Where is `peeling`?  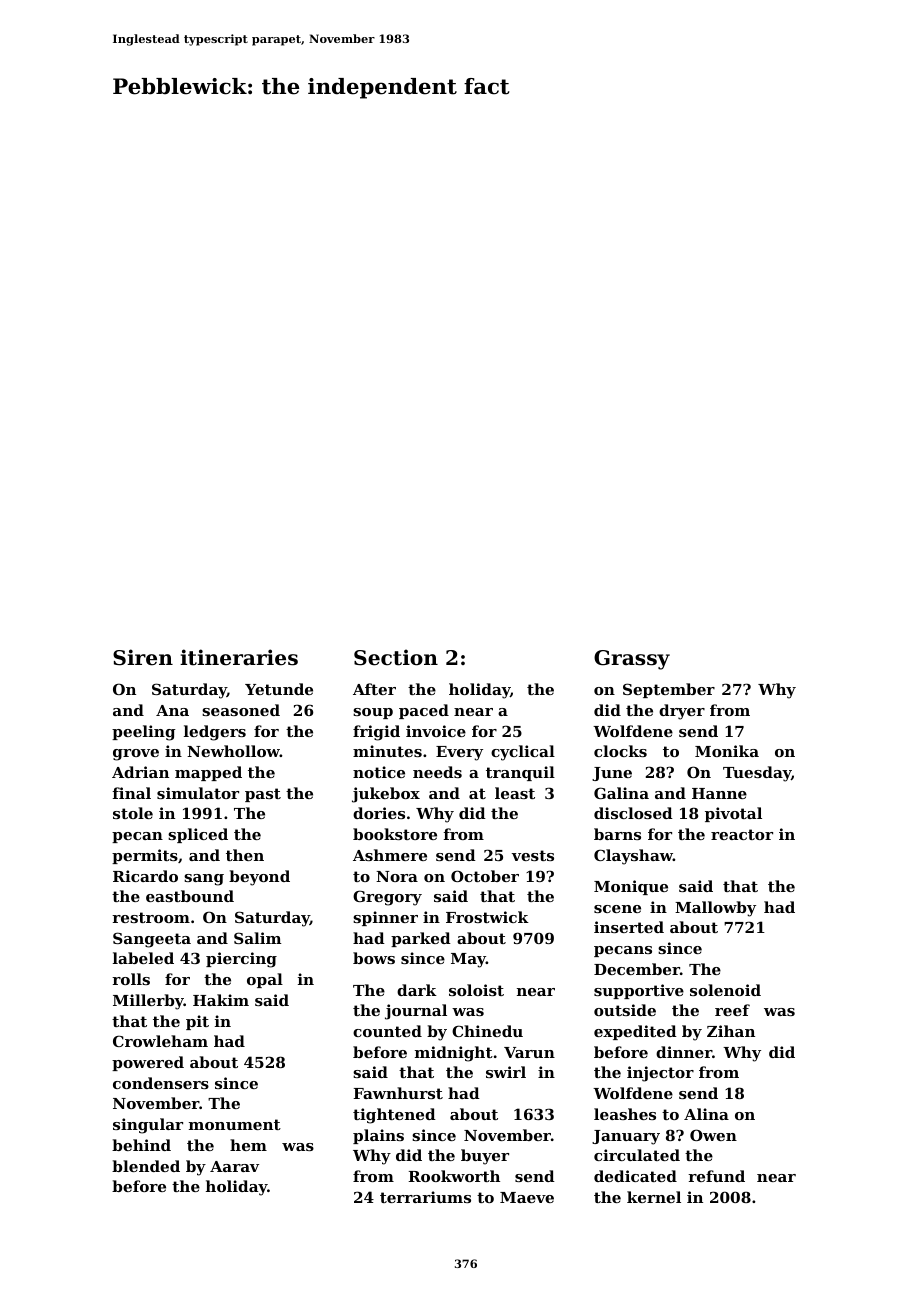 peeling is located at coordinates (144, 733).
